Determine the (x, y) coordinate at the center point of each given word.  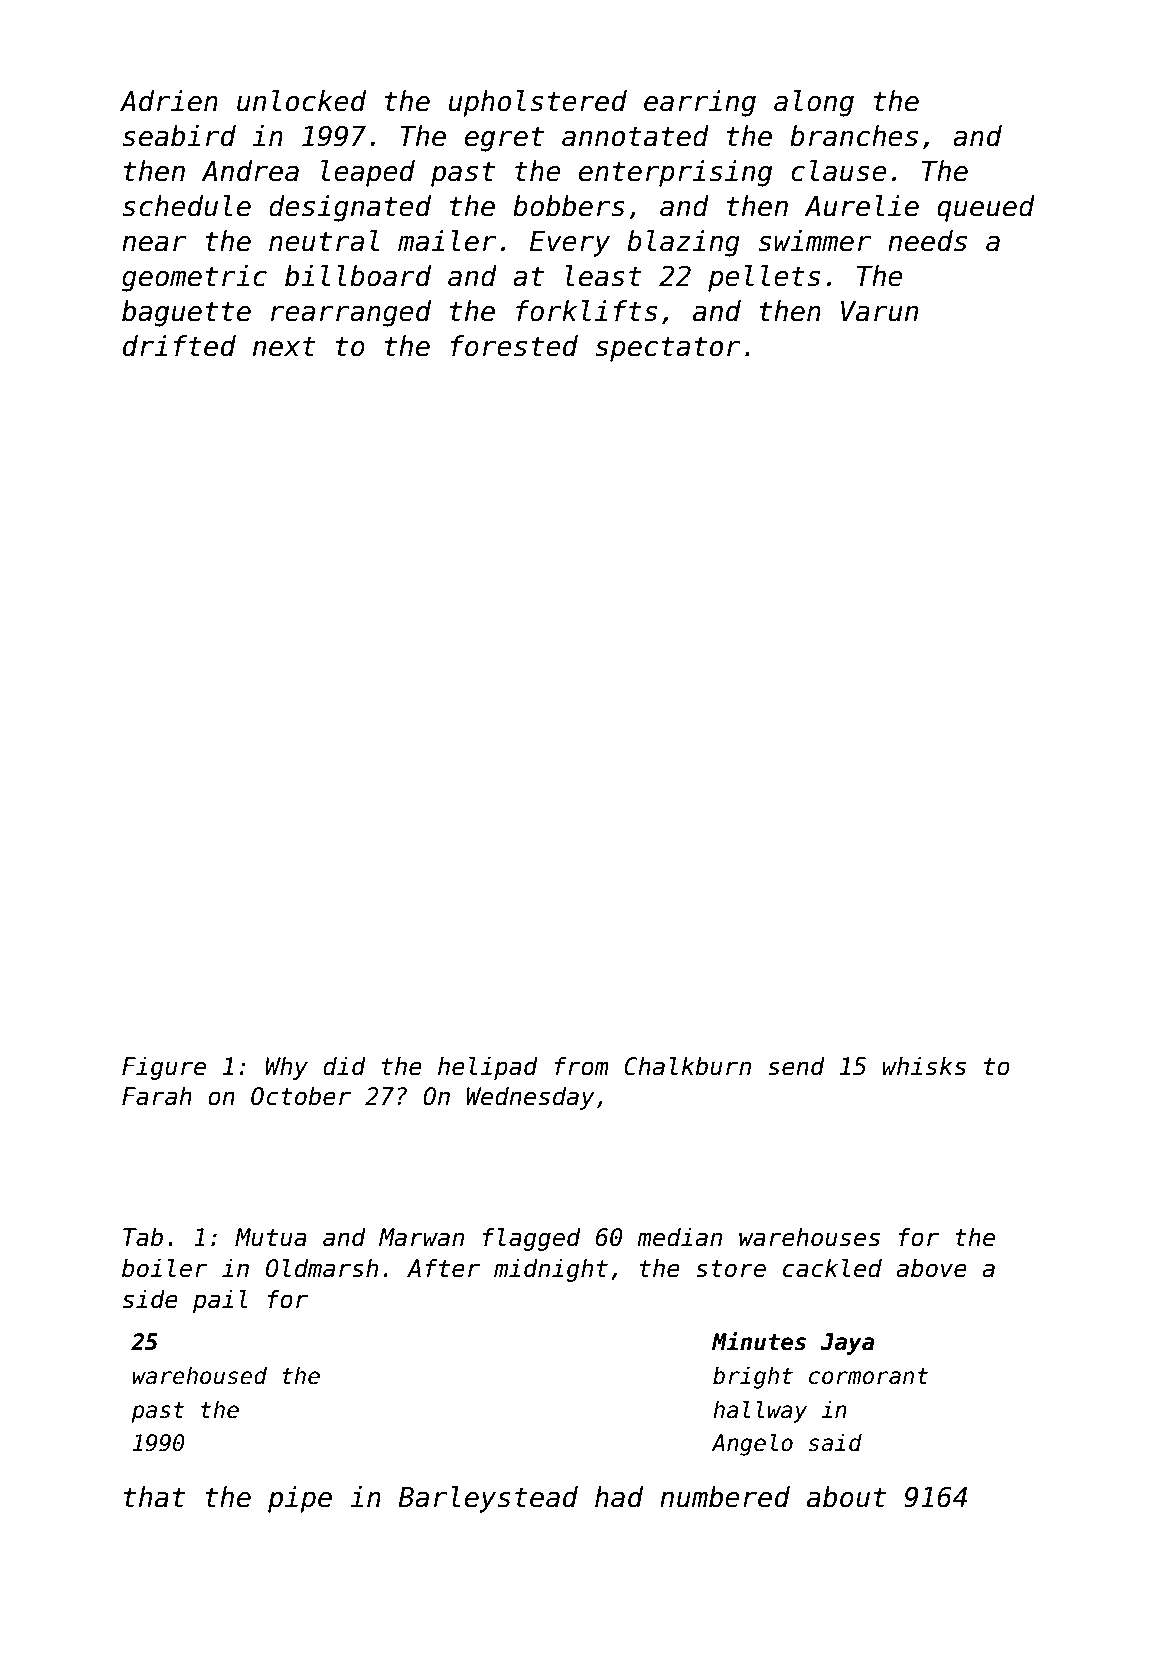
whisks (924, 1066)
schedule (187, 206)
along (814, 103)
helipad (488, 1068)
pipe (300, 1499)
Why (287, 1068)
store (731, 1269)
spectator (668, 349)
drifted (179, 346)
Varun (879, 311)
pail (220, 1301)
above (932, 1268)
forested (514, 346)
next (284, 347)
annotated (635, 136)
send (796, 1066)
